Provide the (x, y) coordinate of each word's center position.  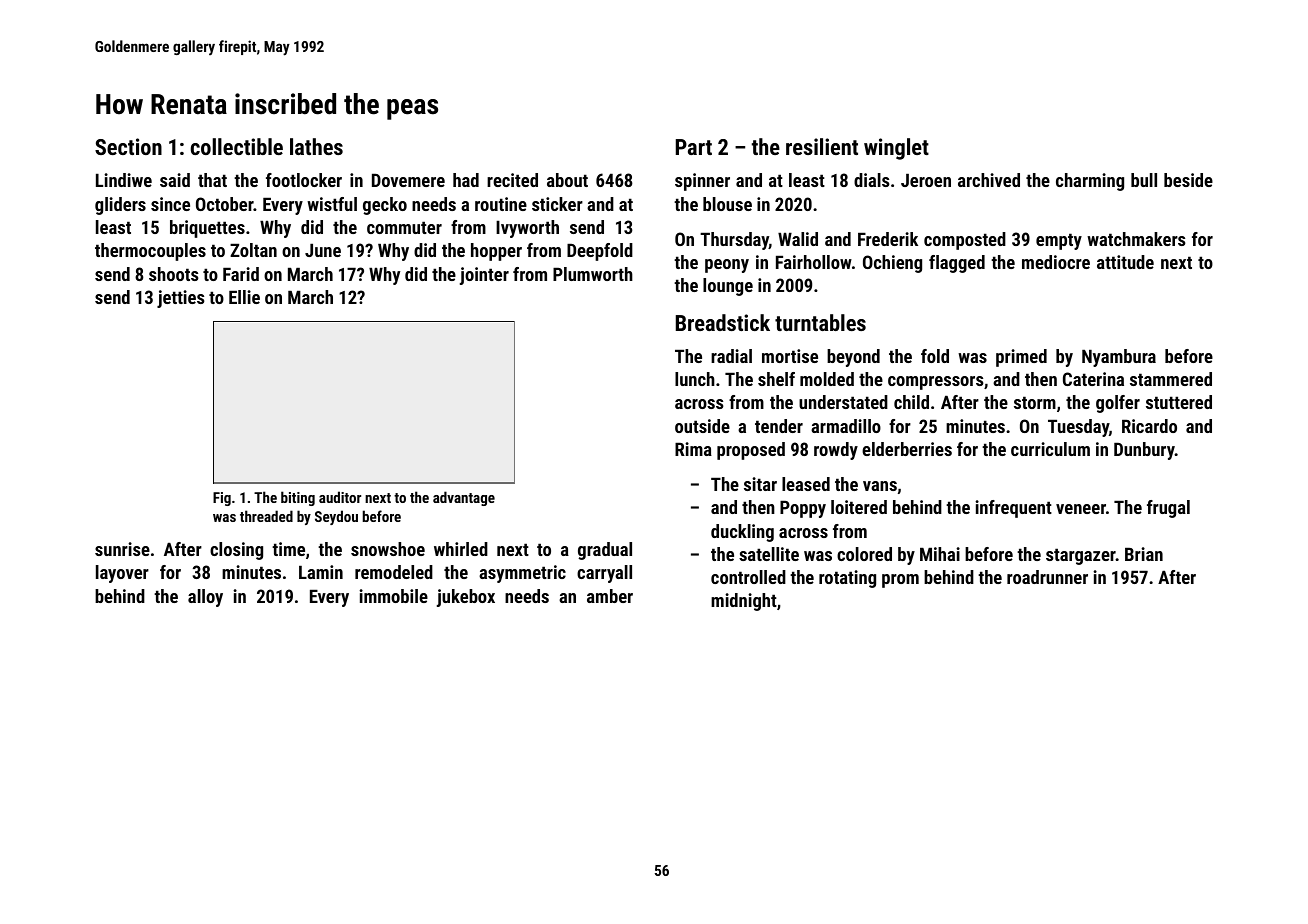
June (323, 250)
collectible (237, 146)
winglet (896, 149)
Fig (222, 499)
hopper (496, 252)
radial (731, 356)
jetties (181, 299)
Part (694, 147)
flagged (957, 264)
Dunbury (1144, 451)
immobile (393, 596)
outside (702, 426)
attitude (1125, 262)
